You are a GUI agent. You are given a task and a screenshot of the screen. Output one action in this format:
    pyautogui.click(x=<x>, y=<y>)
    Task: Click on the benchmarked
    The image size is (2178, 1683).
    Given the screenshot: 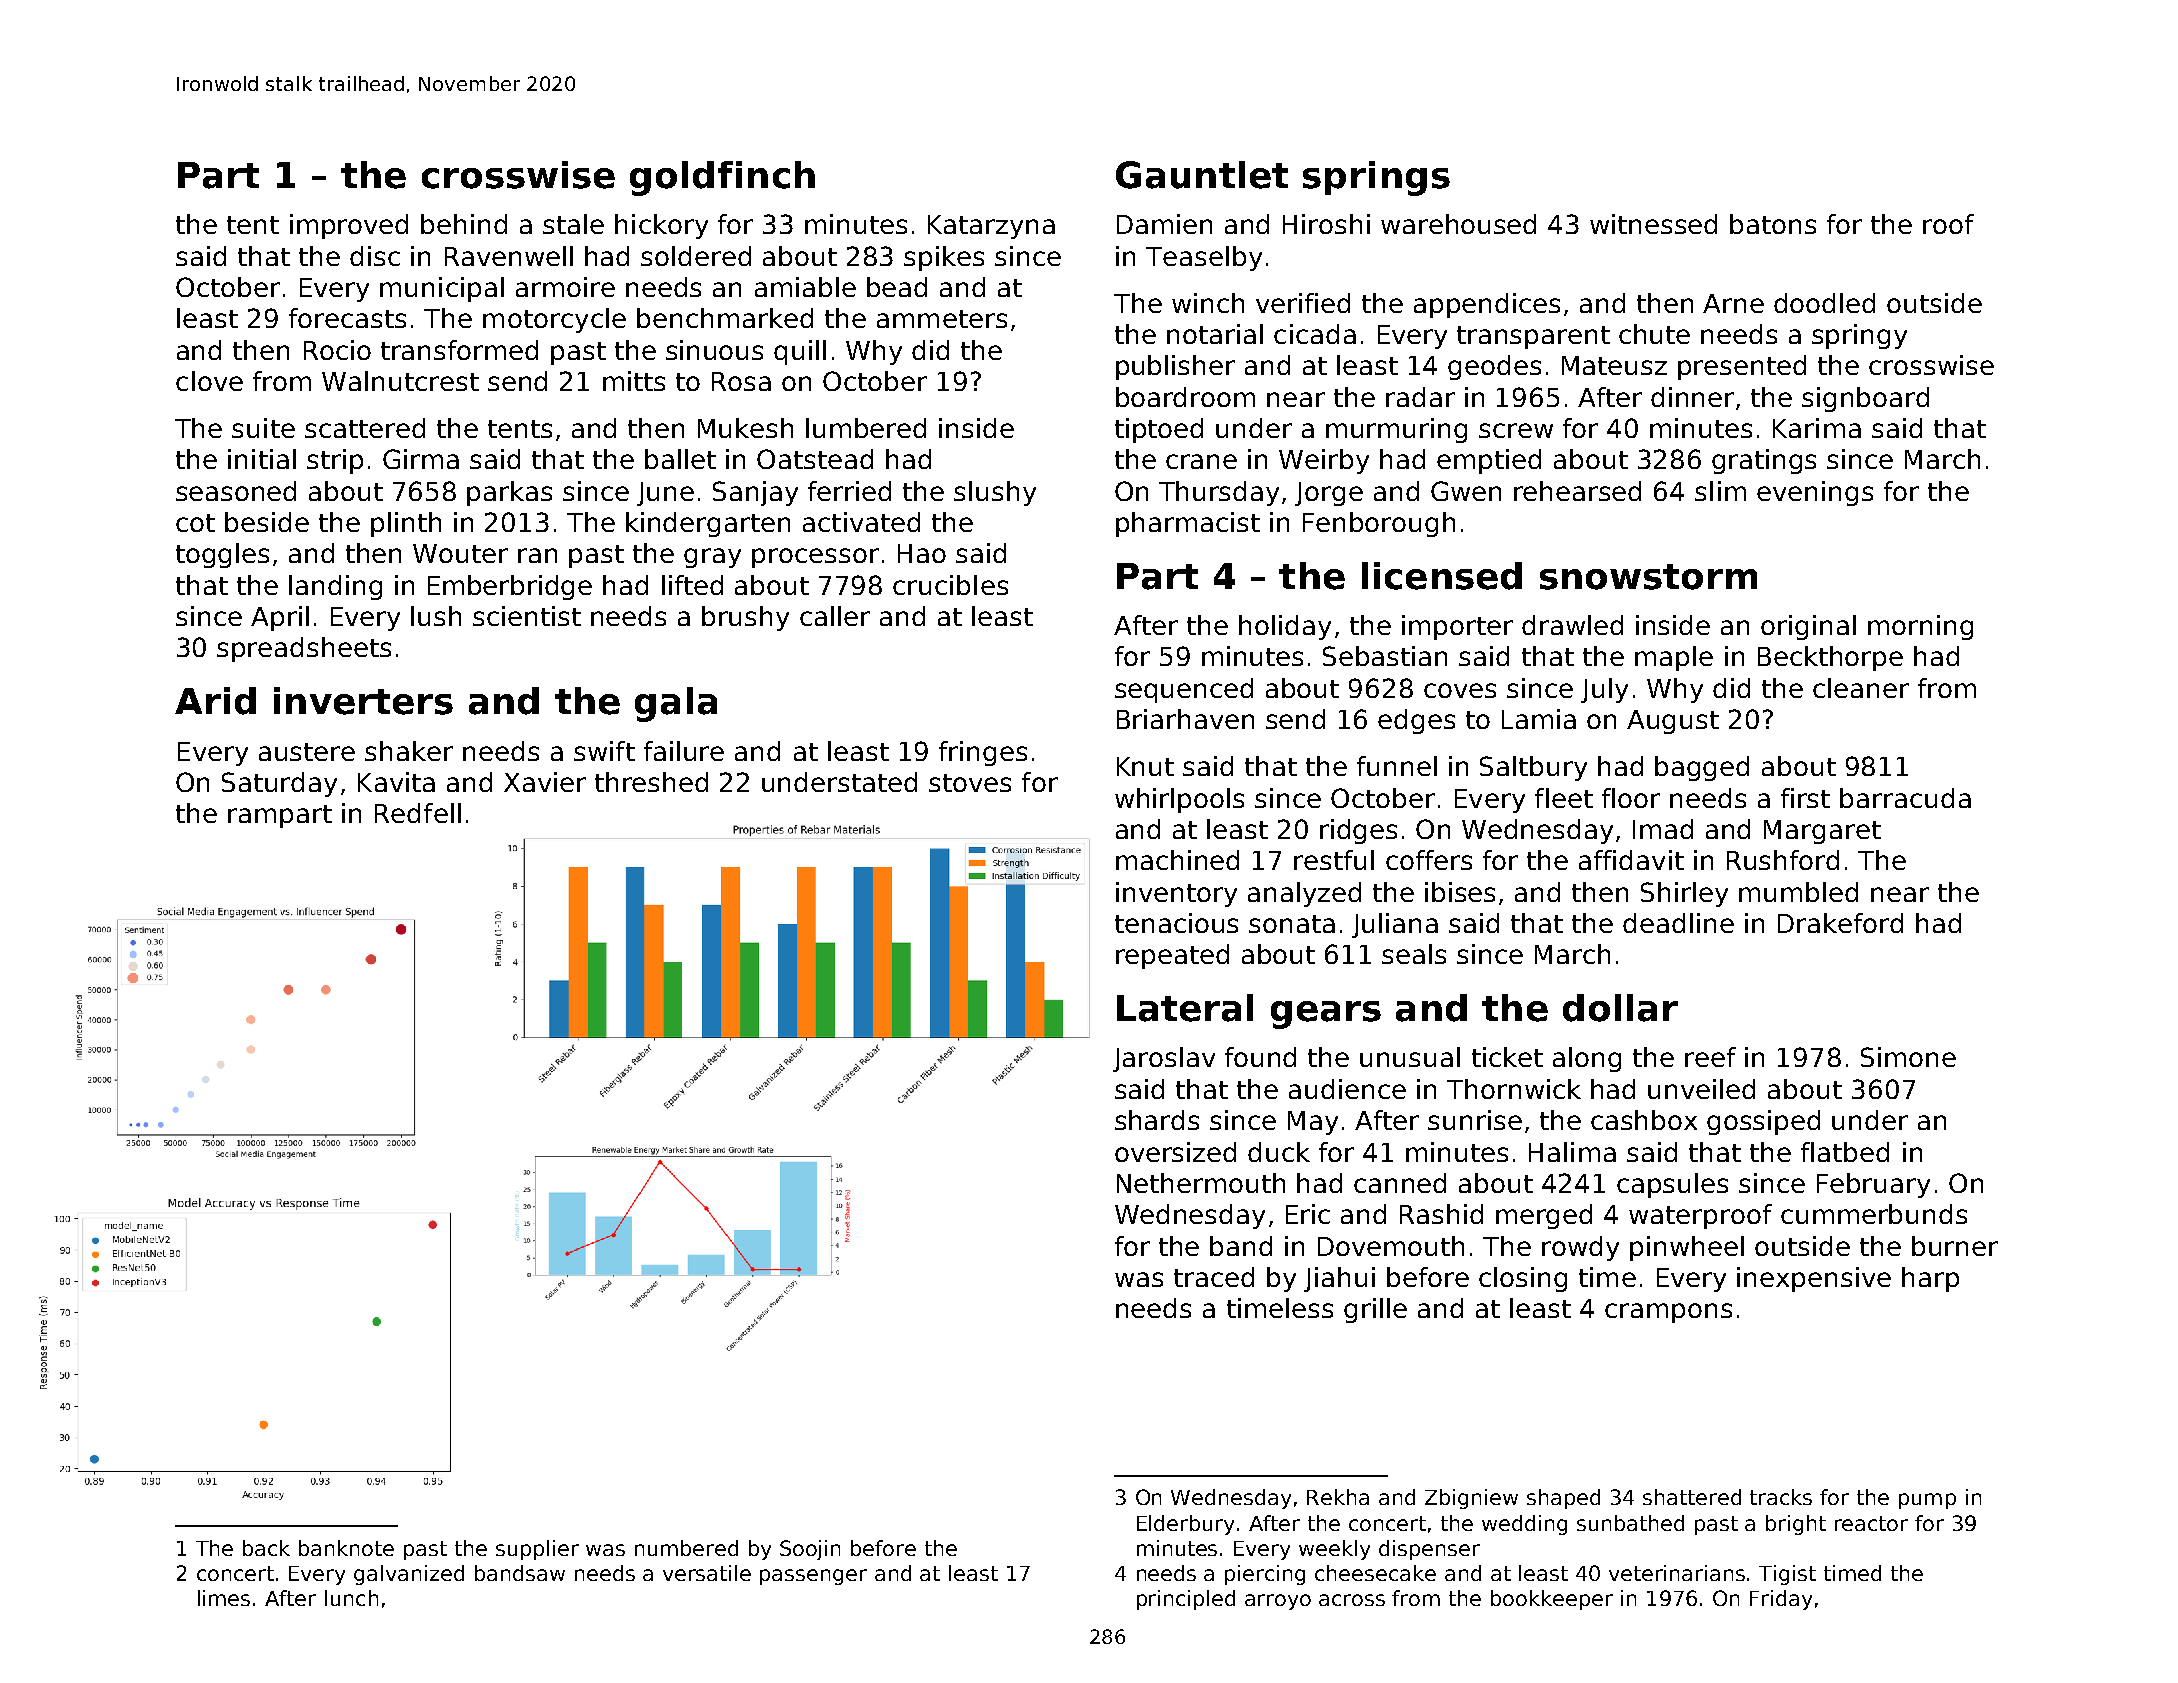 What is the action you would take?
    pyautogui.click(x=725, y=318)
